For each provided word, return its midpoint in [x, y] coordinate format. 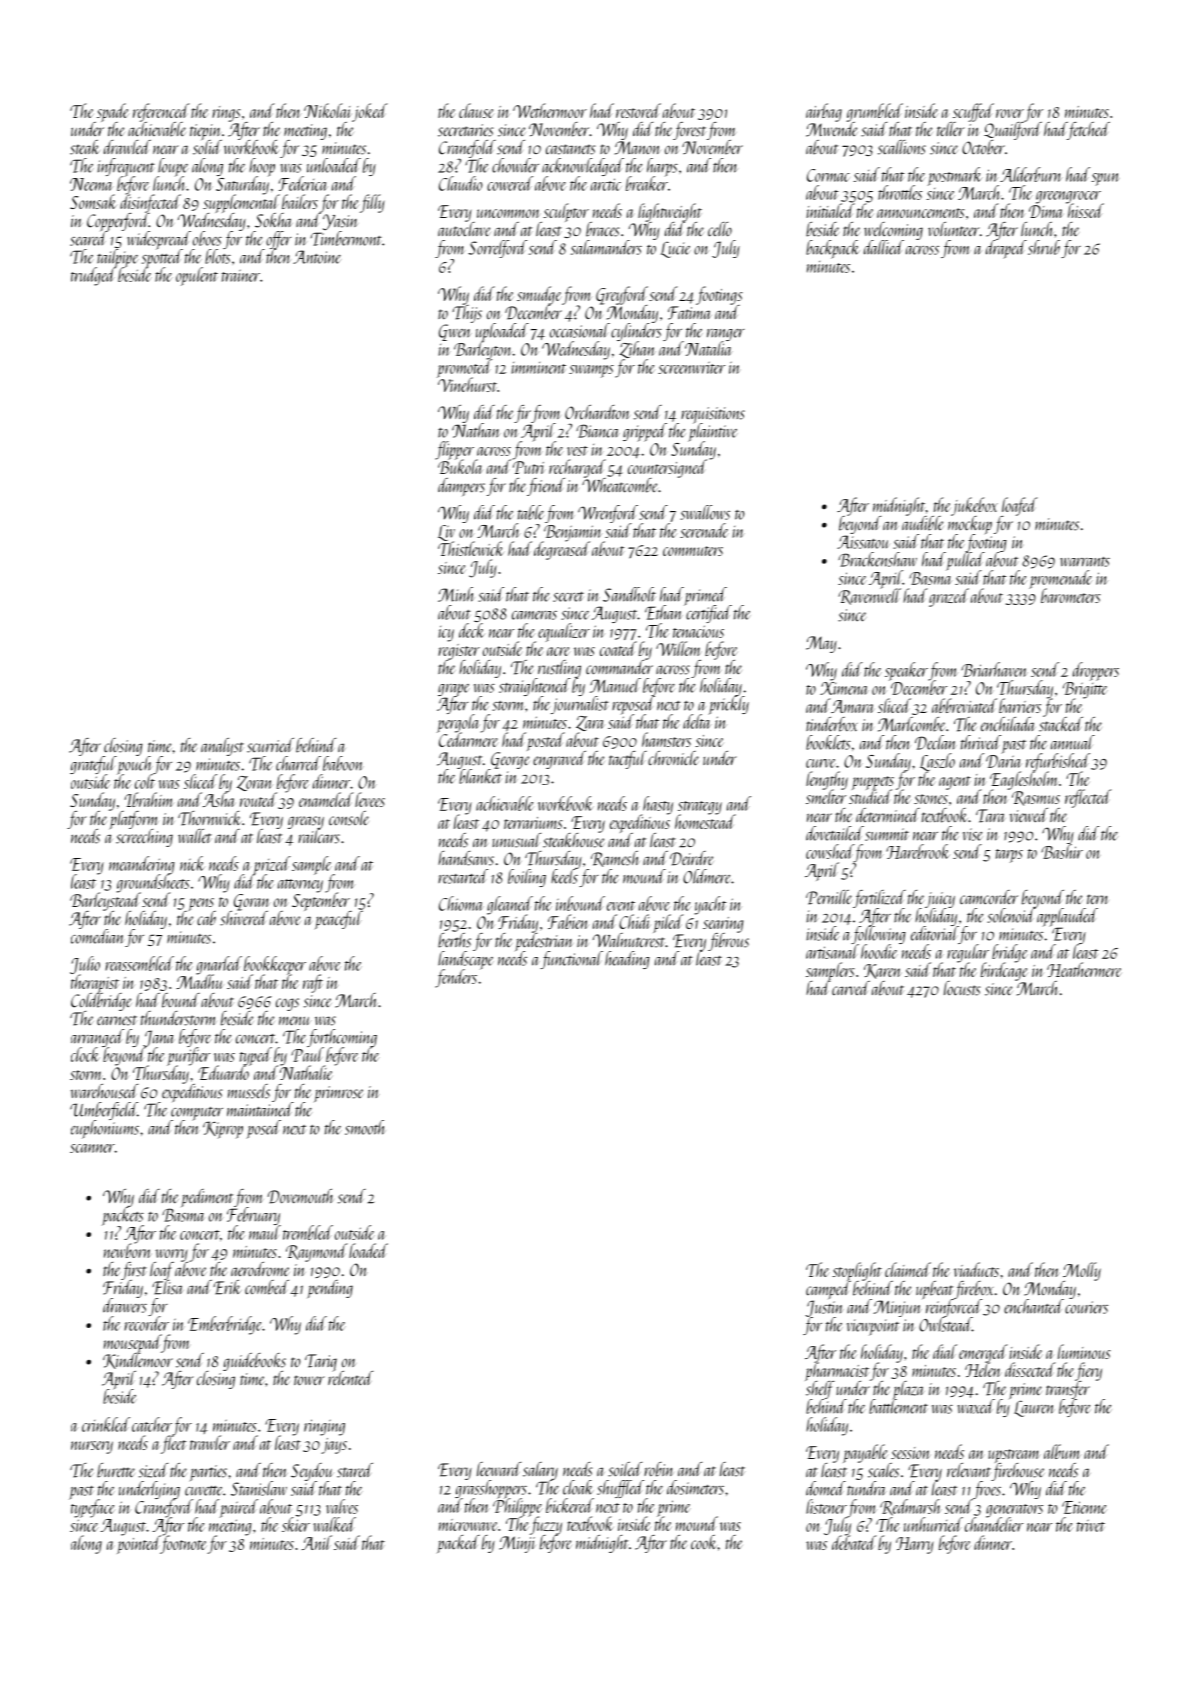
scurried [270, 745]
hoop [262, 167]
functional [571, 960]
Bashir [1062, 851]
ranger [726, 335]
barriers [1020, 705]
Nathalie [308, 1072]
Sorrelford [497, 249]
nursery [92, 1447]
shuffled [620, 1489]
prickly [728, 705]
